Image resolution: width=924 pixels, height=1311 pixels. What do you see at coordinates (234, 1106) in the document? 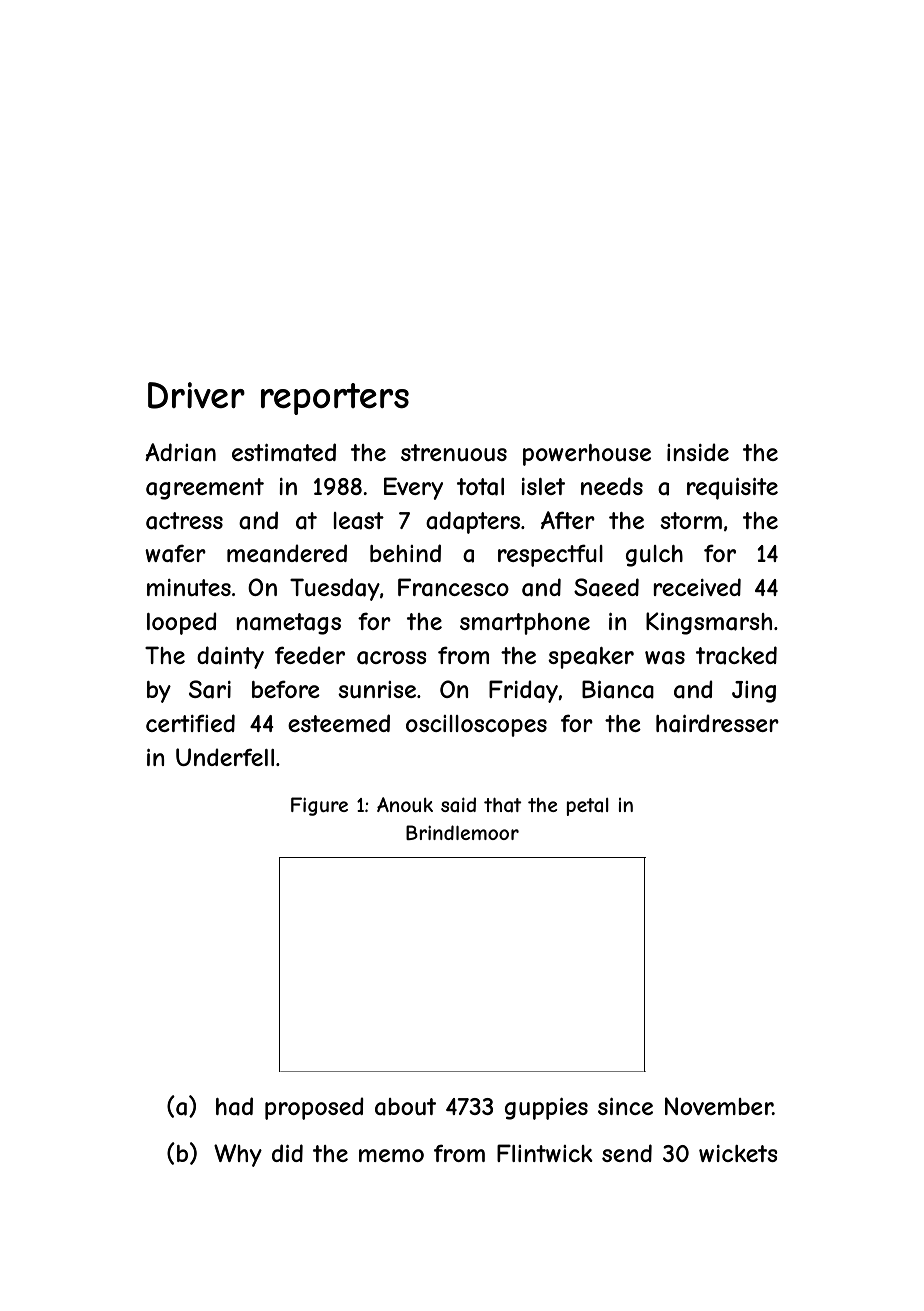
I see `had` at bounding box center [234, 1106].
